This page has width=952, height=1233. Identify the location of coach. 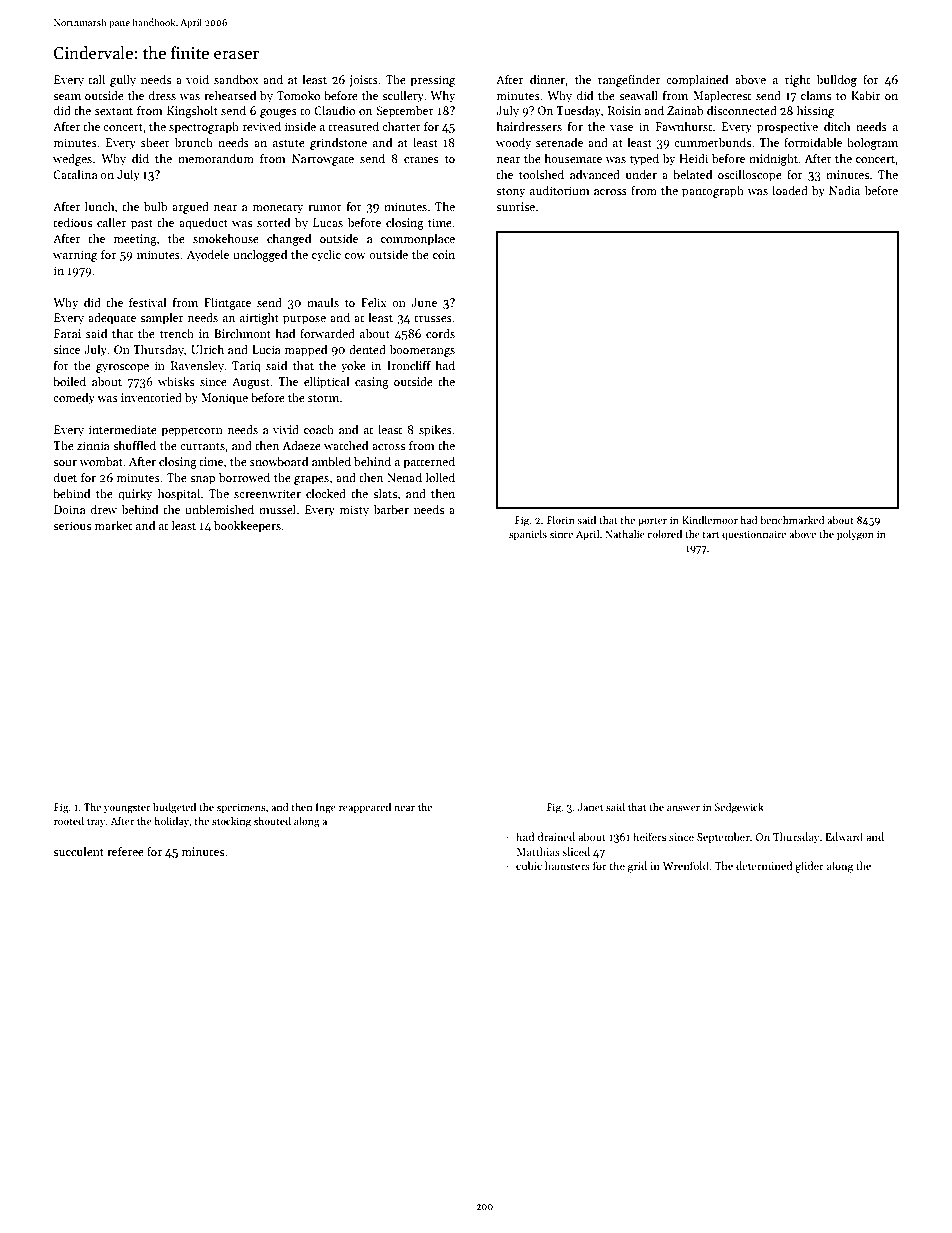
(319, 429).
